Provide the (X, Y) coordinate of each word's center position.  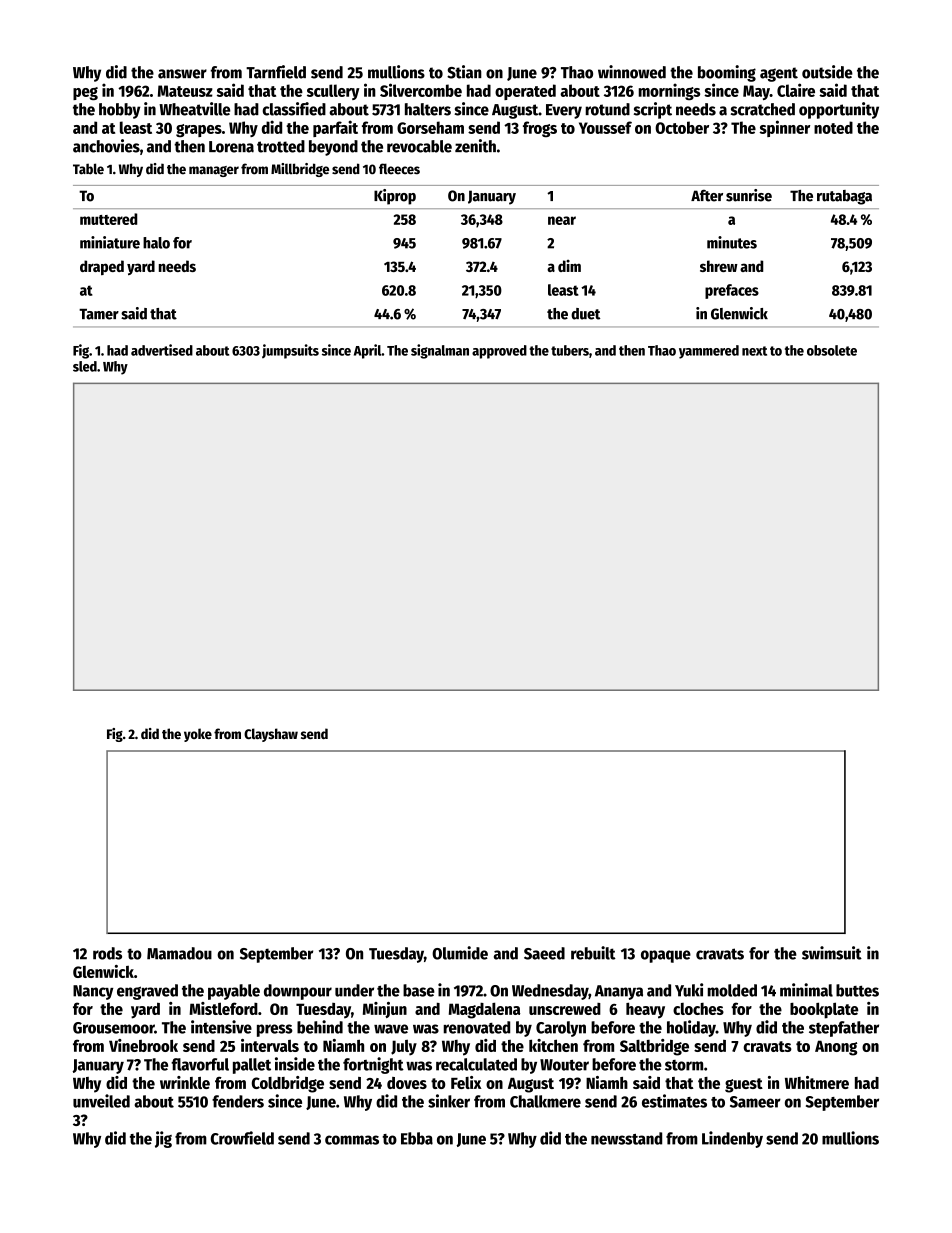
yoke (198, 735)
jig (163, 1139)
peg (85, 94)
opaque (666, 956)
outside (827, 72)
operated (525, 92)
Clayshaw (271, 735)
